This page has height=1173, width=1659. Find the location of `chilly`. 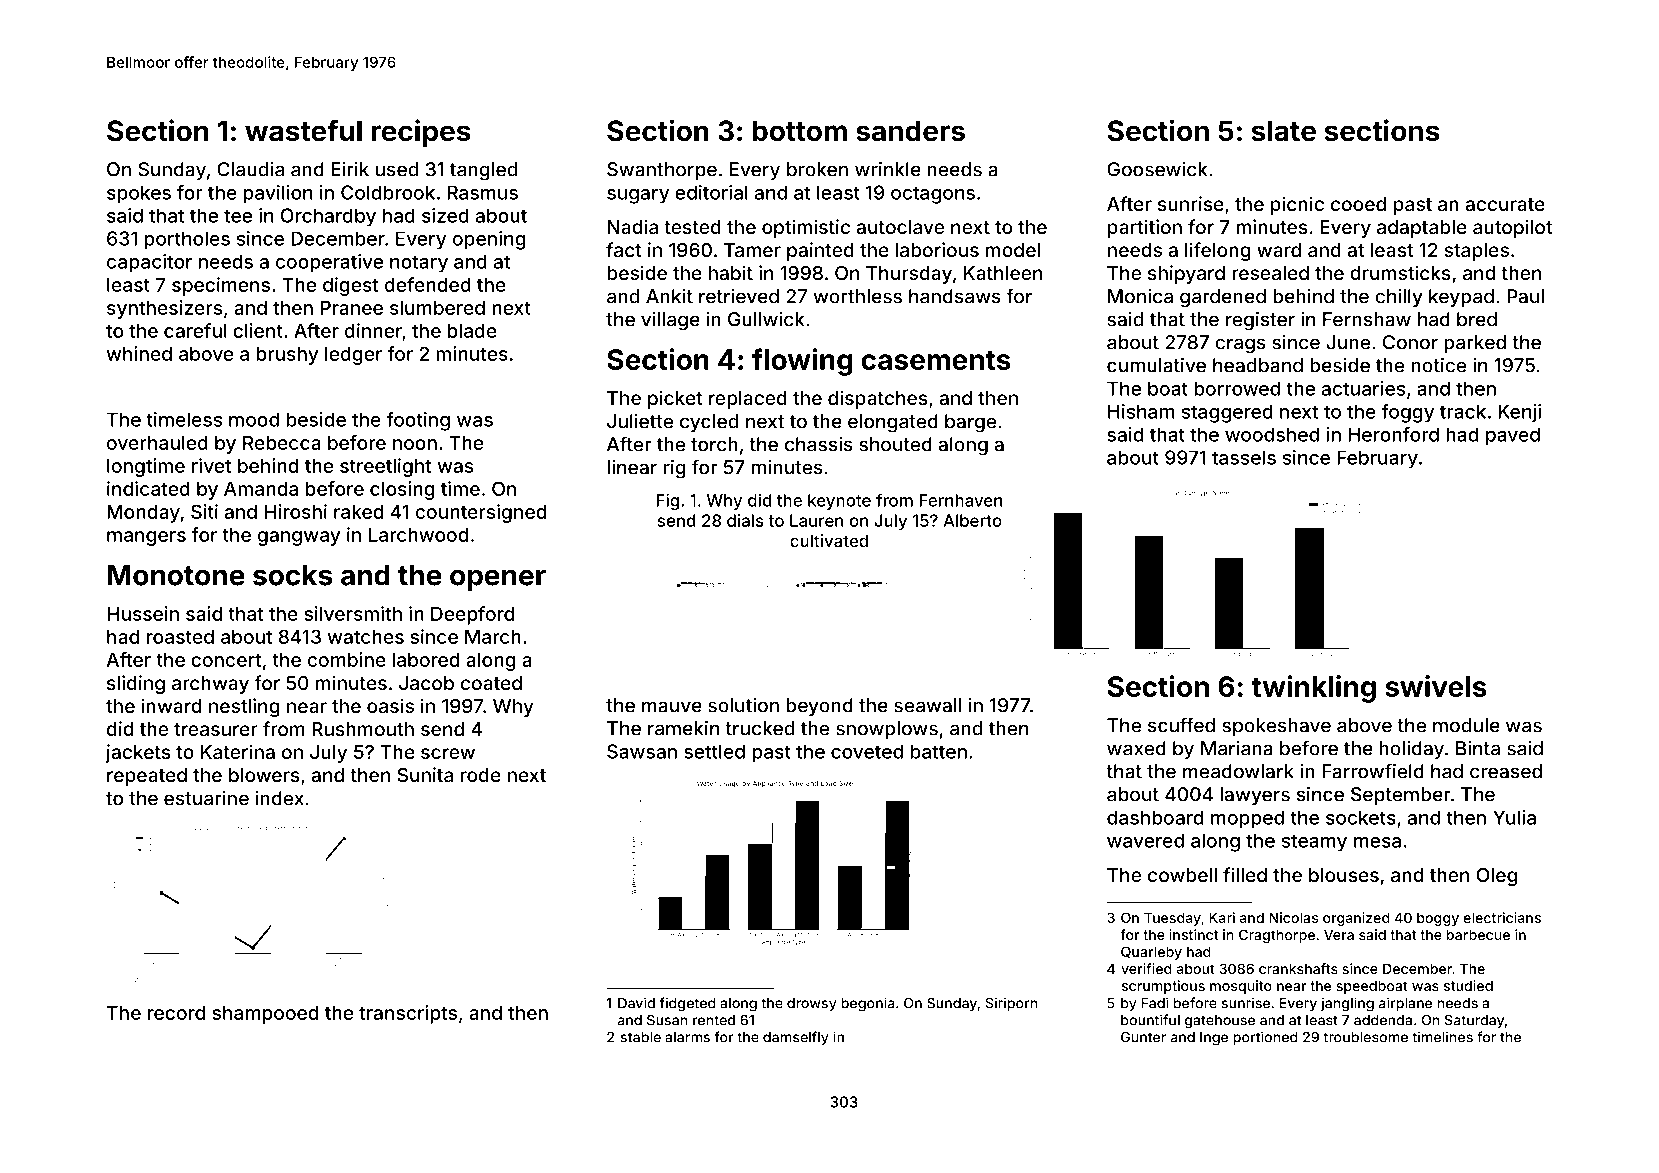

chilly is located at coordinates (1399, 297).
